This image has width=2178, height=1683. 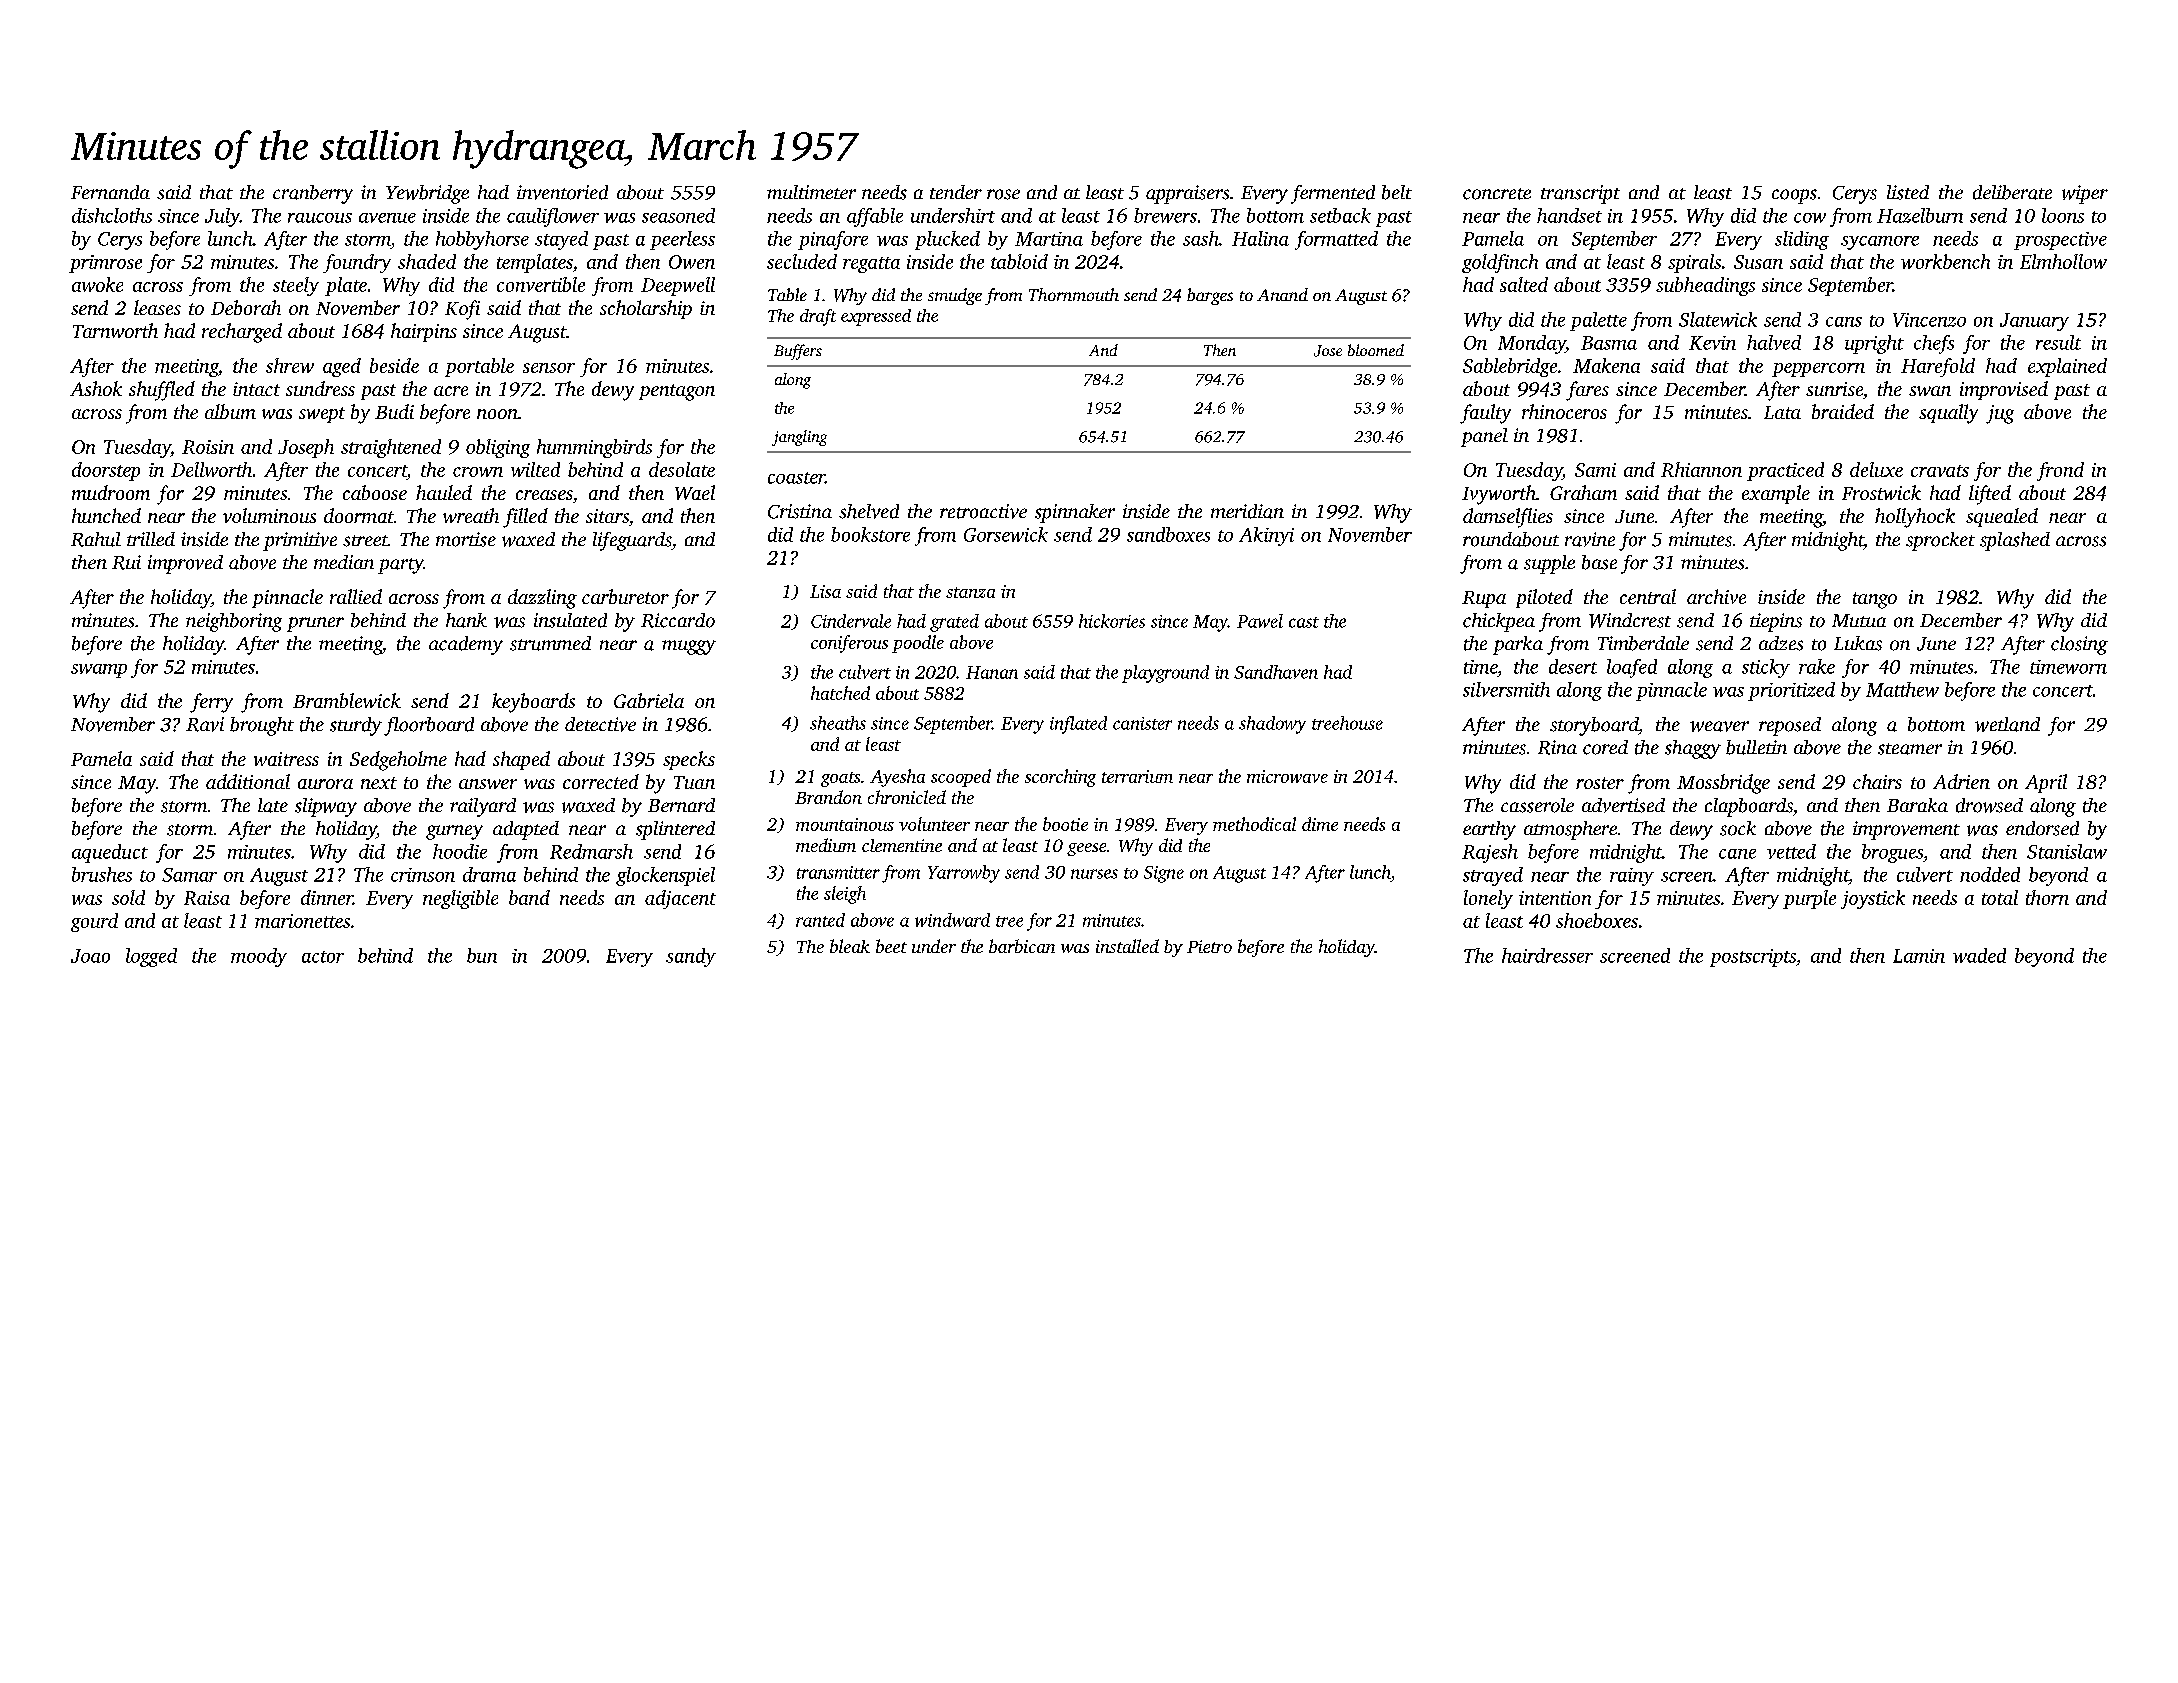 I want to click on installed, so click(x=1127, y=946).
